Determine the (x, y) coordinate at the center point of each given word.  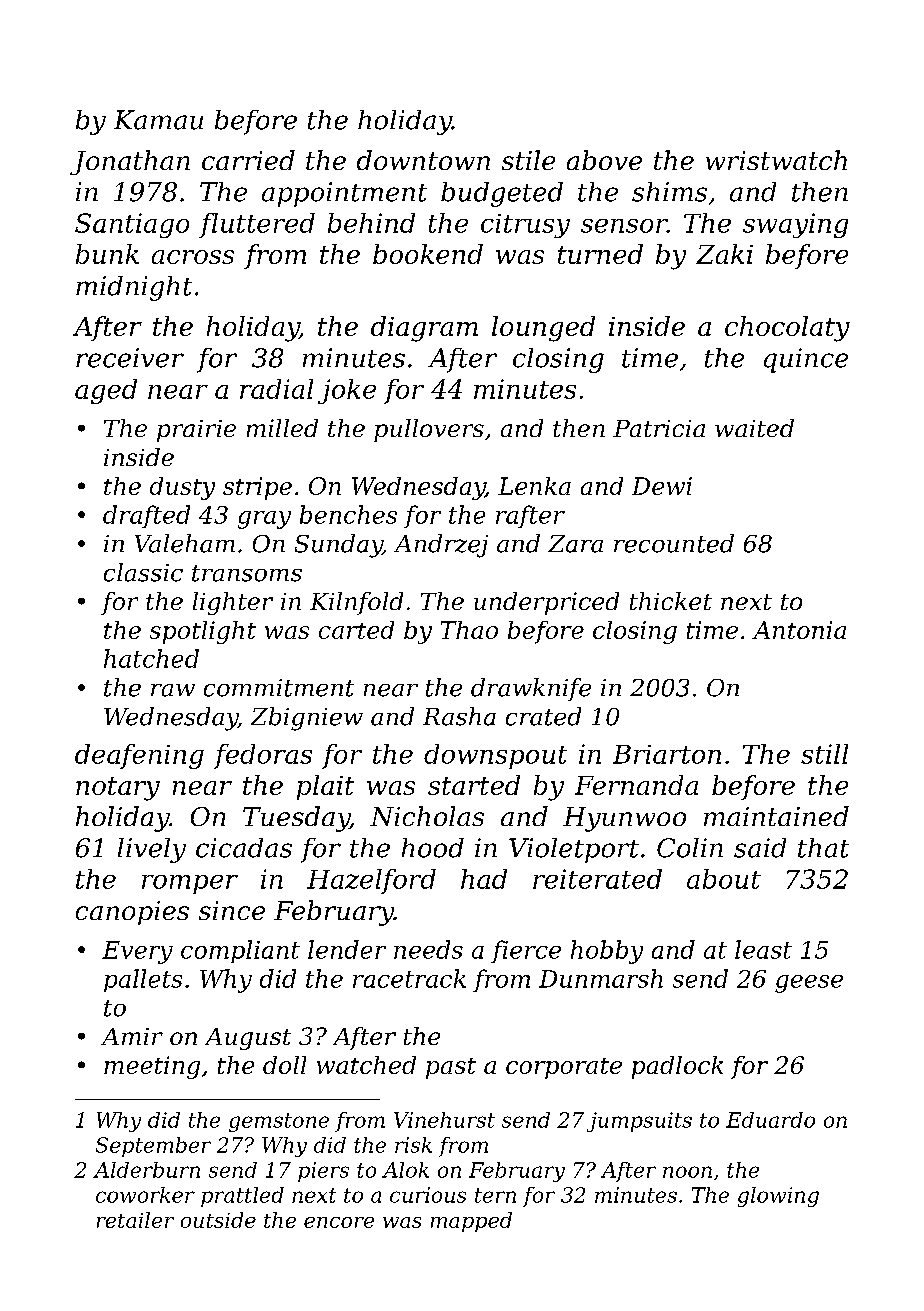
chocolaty (787, 329)
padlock (677, 1067)
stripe (257, 488)
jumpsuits (639, 1122)
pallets (143, 980)
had (484, 879)
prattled (242, 1197)
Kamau (158, 120)
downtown (423, 160)
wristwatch (776, 160)
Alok (405, 1170)
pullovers (429, 430)
